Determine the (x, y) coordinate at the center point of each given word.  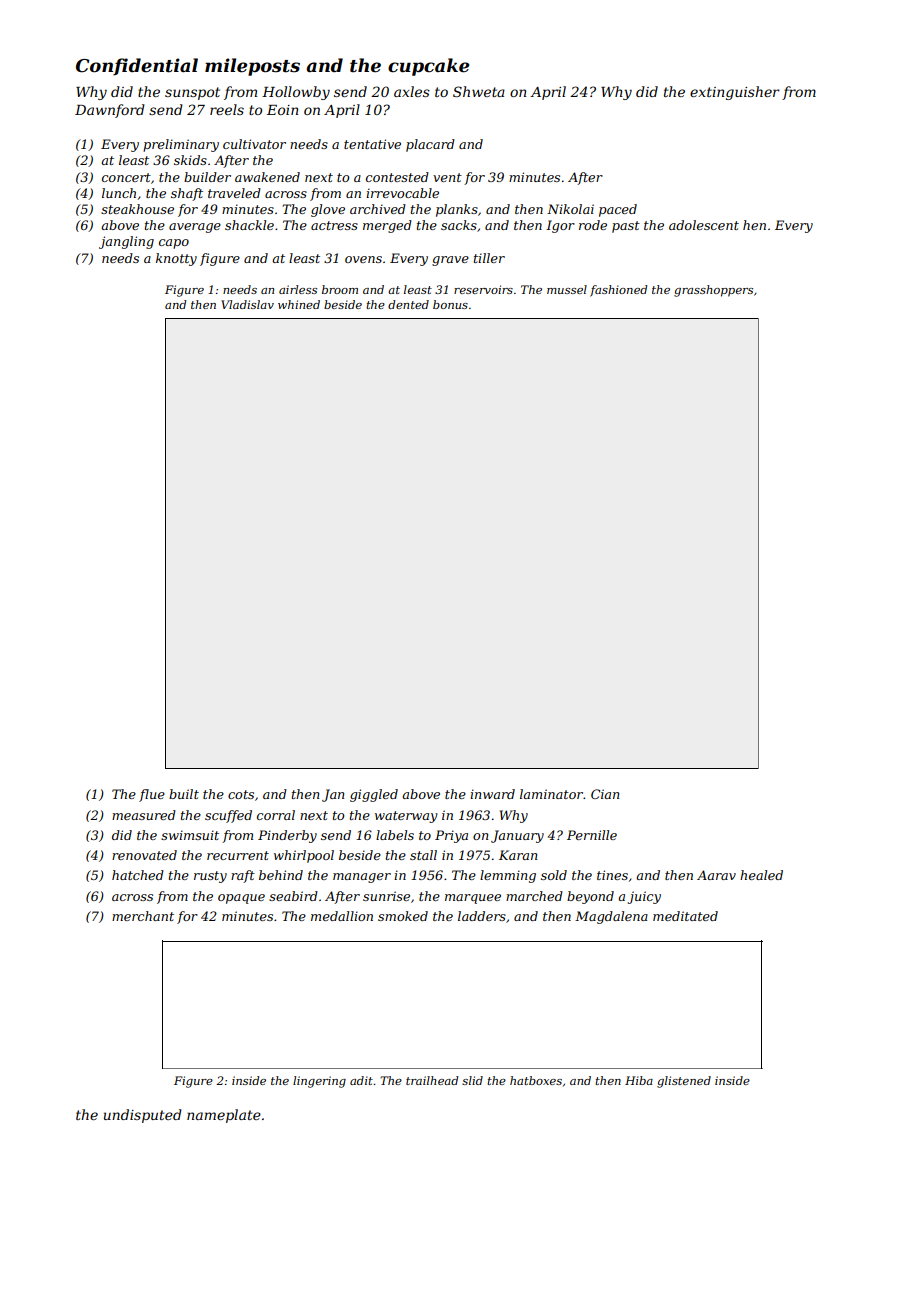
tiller (489, 258)
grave (450, 261)
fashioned (618, 291)
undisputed (143, 1116)
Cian (605, 794)
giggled (374, 795)
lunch (119, 193)
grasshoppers (713, 291)
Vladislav (247, 304)
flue (152, 795)
